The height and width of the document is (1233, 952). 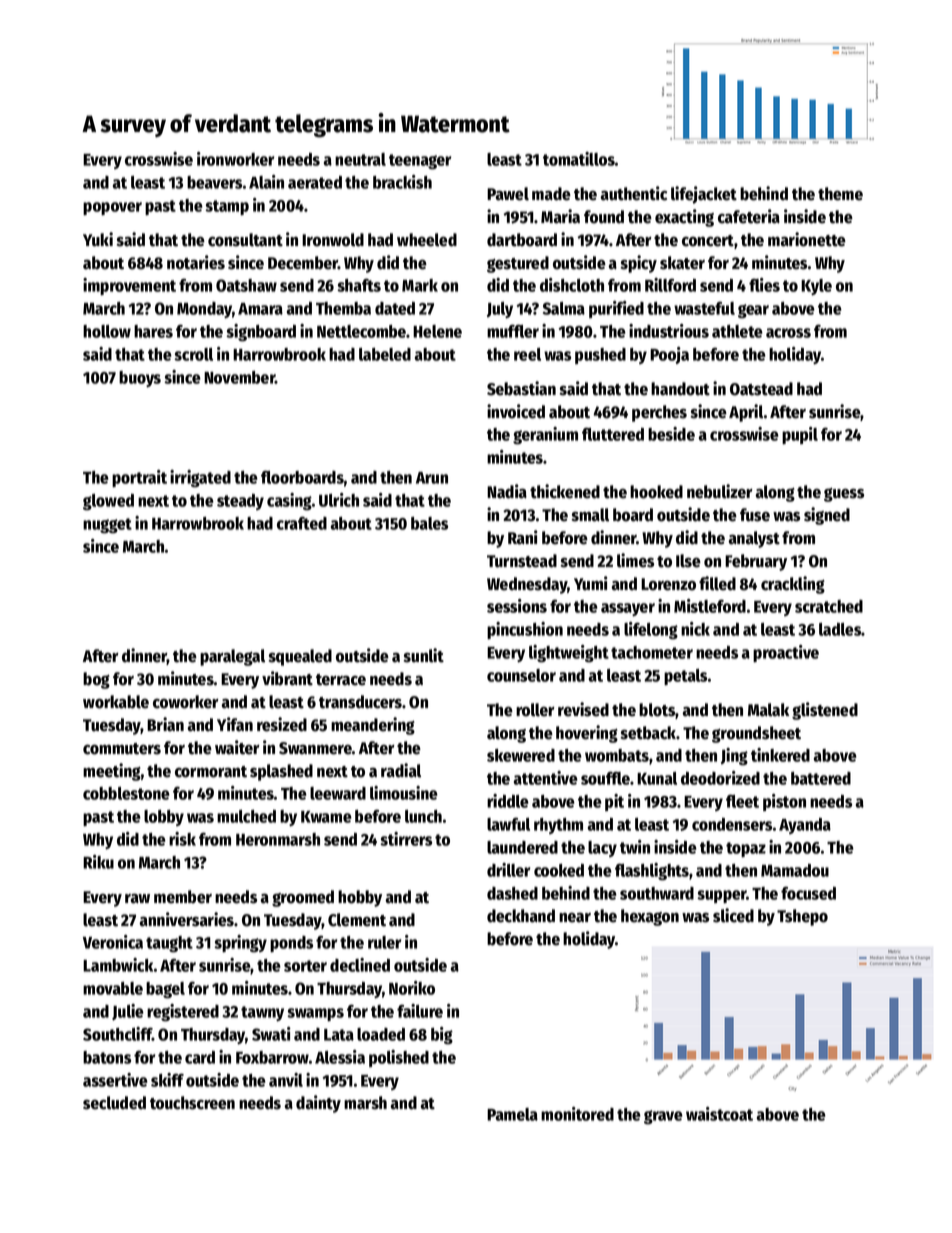 I want to click on theme, so click(x=840, y=194).
